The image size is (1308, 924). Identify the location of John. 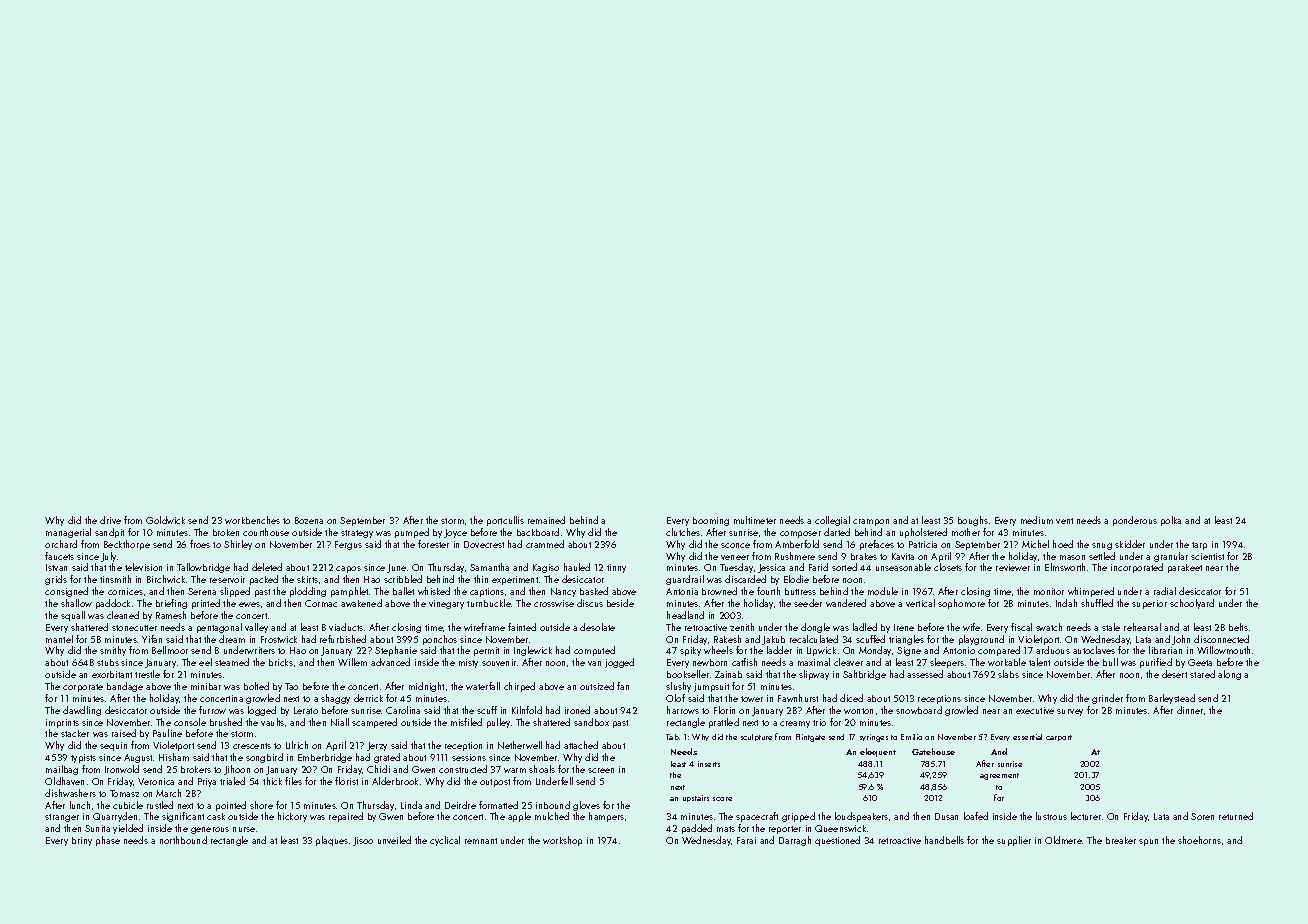
(1181, 640).
